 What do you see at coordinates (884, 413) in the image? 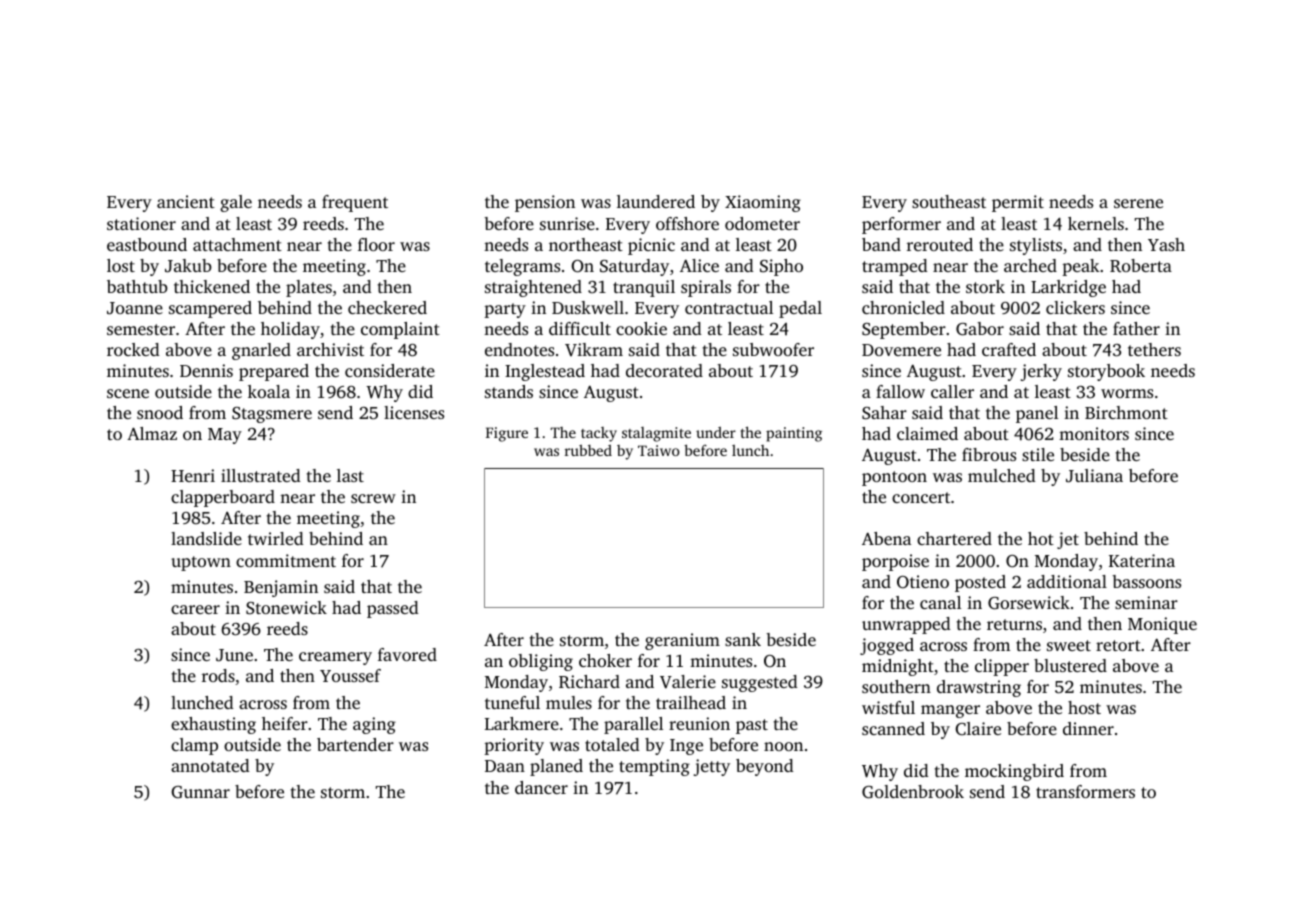
I see `Sahar` at bounding box center [884, 413].
